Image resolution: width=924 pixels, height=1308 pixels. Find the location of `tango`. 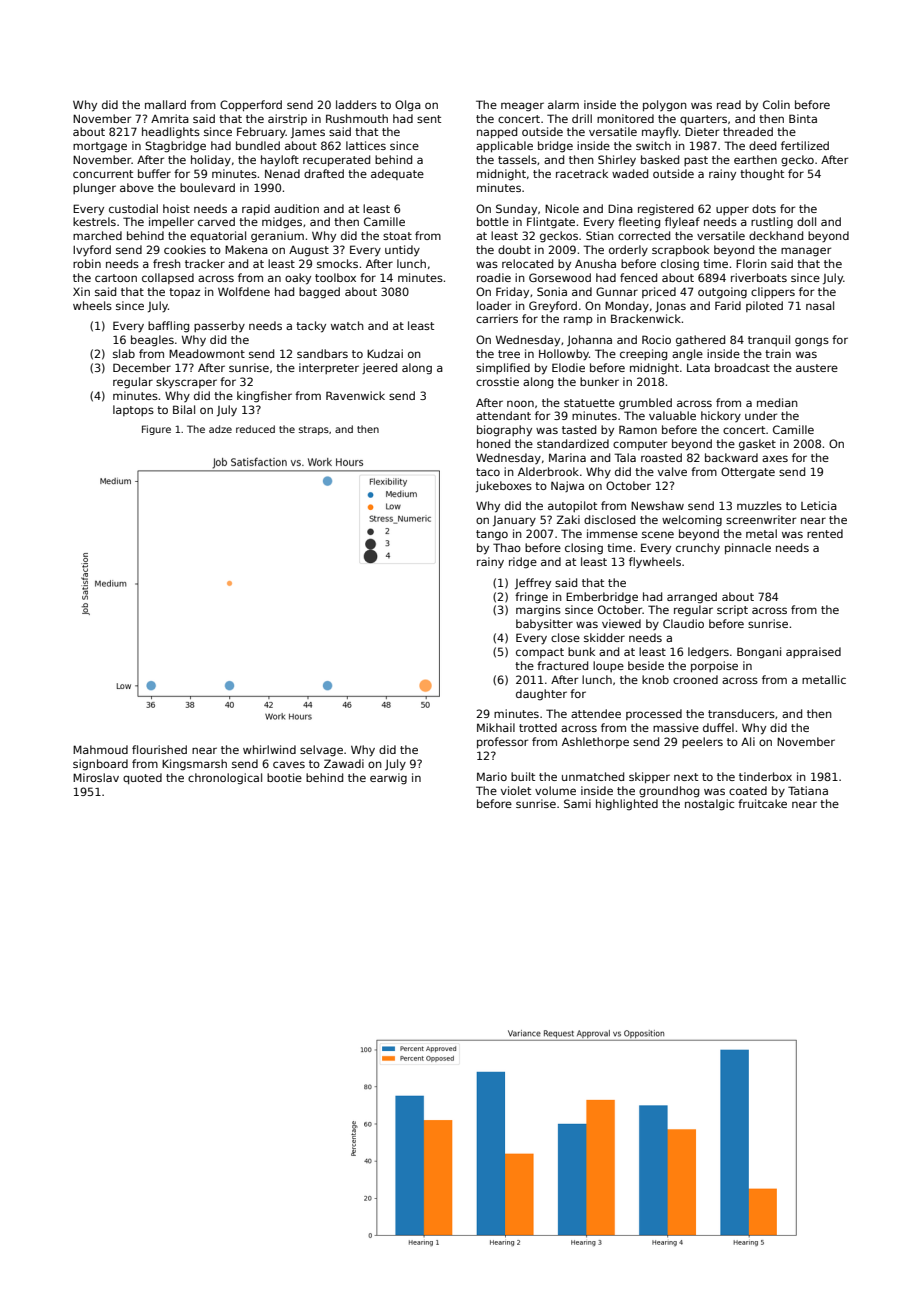

tango is located at coordinates (492, 535).
